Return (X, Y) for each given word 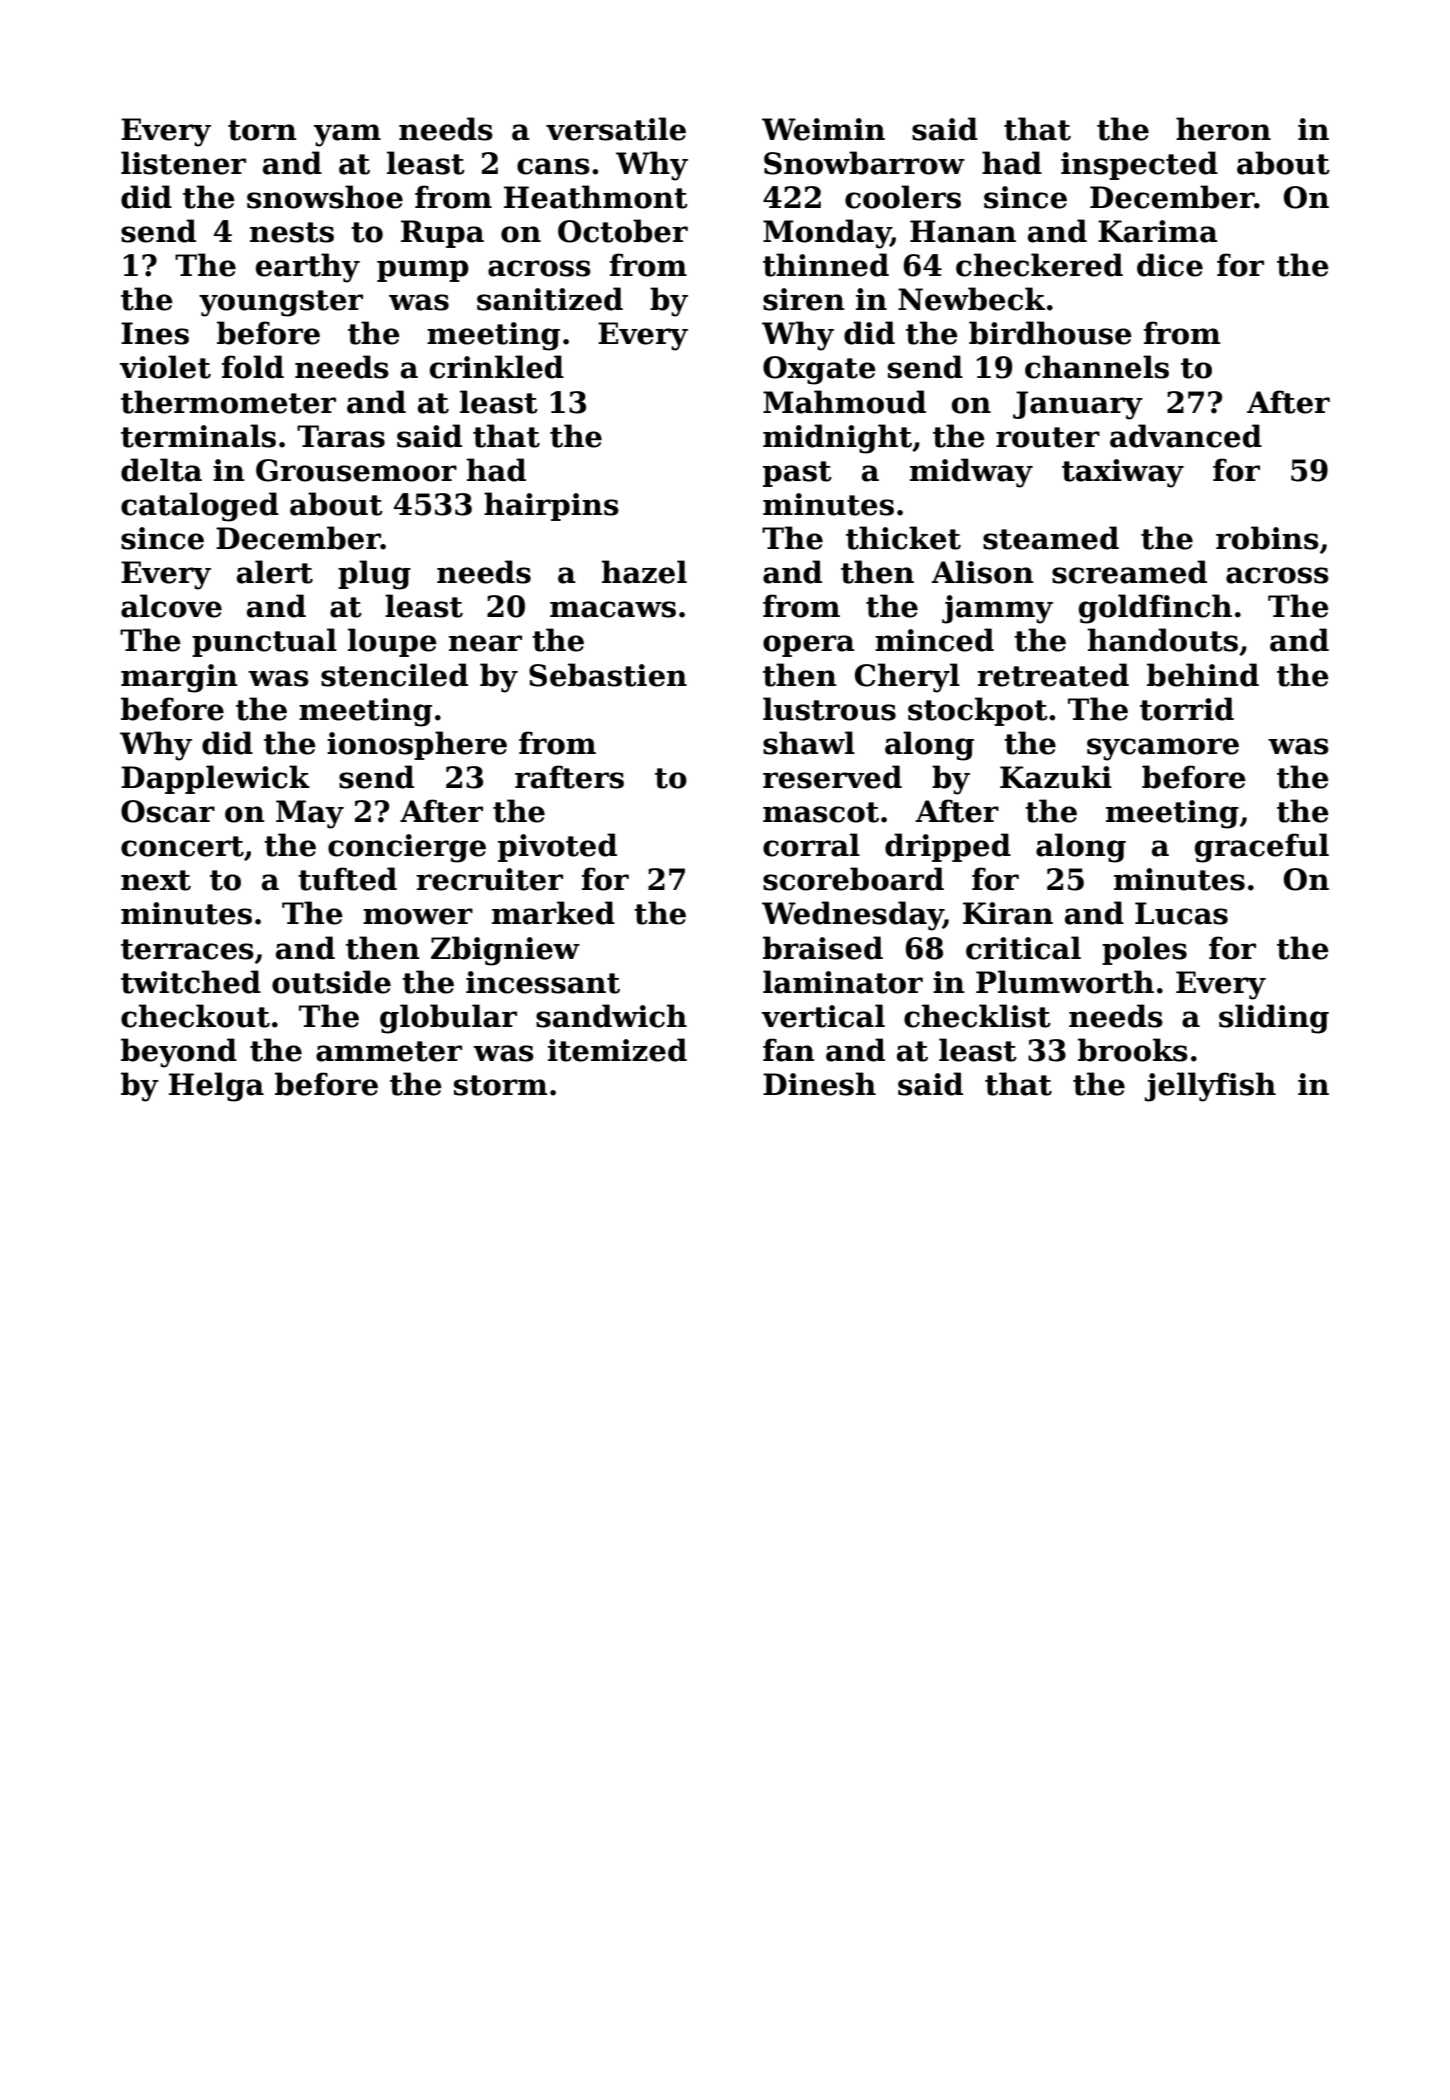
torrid (1187, 709)
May (310, 814)
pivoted (557, 847)
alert (275, 572)
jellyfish (1210, 1087)
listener (183, 163)
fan (789, 1050)
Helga (216, 1087)
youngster (281, 303)
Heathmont (596, 197)
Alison (982, 572)
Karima (1158, 231)
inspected (1139, 165)
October (623, 231)
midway (971, 473)
